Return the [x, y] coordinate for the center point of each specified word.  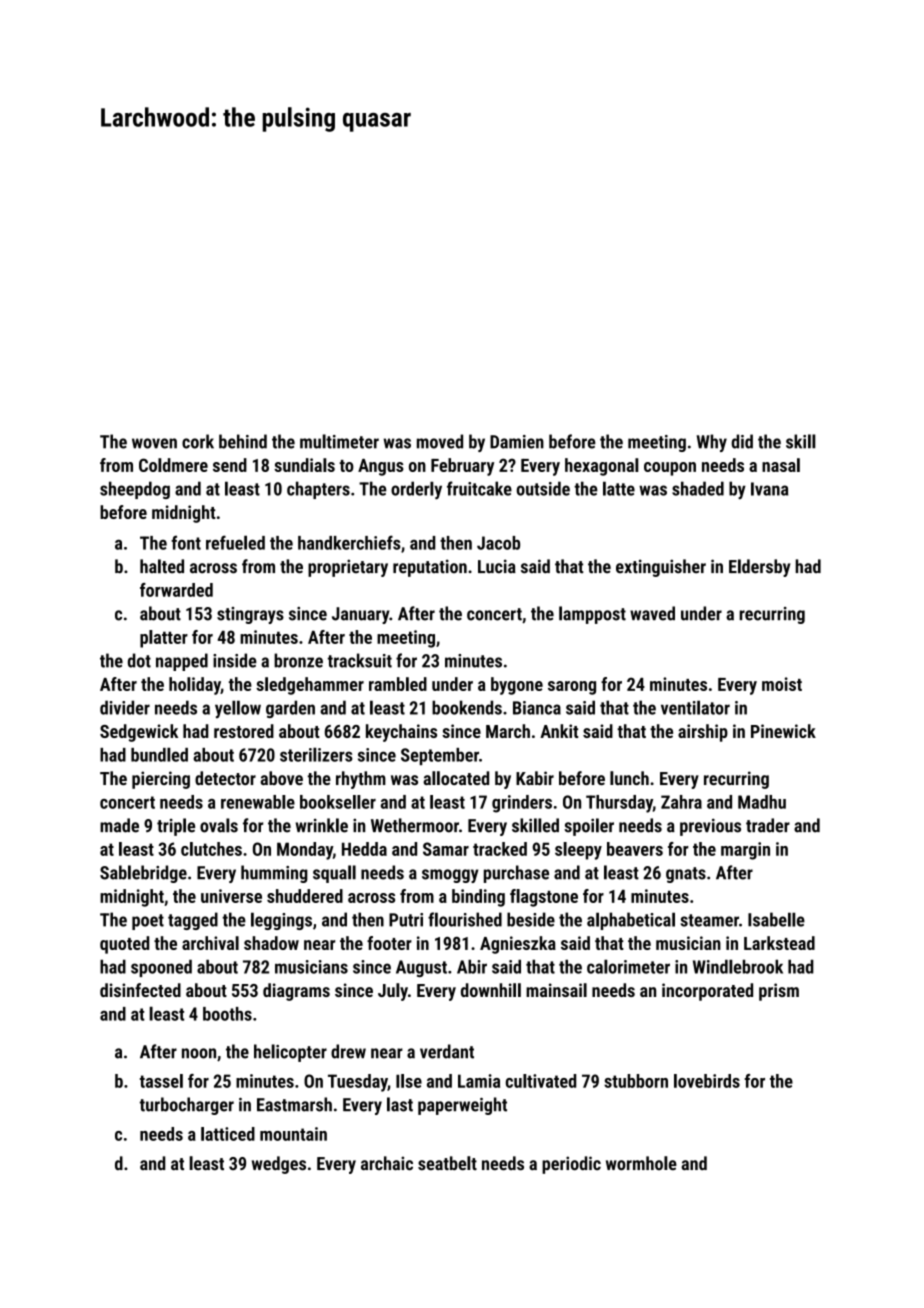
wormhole [641, 1163]
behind [243, 441]
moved [440, 441]
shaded [698, 488]
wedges [279, 1165]
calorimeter [628, 966]
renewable [258, 802]
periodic [571, 1165]
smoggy [450, 876]
